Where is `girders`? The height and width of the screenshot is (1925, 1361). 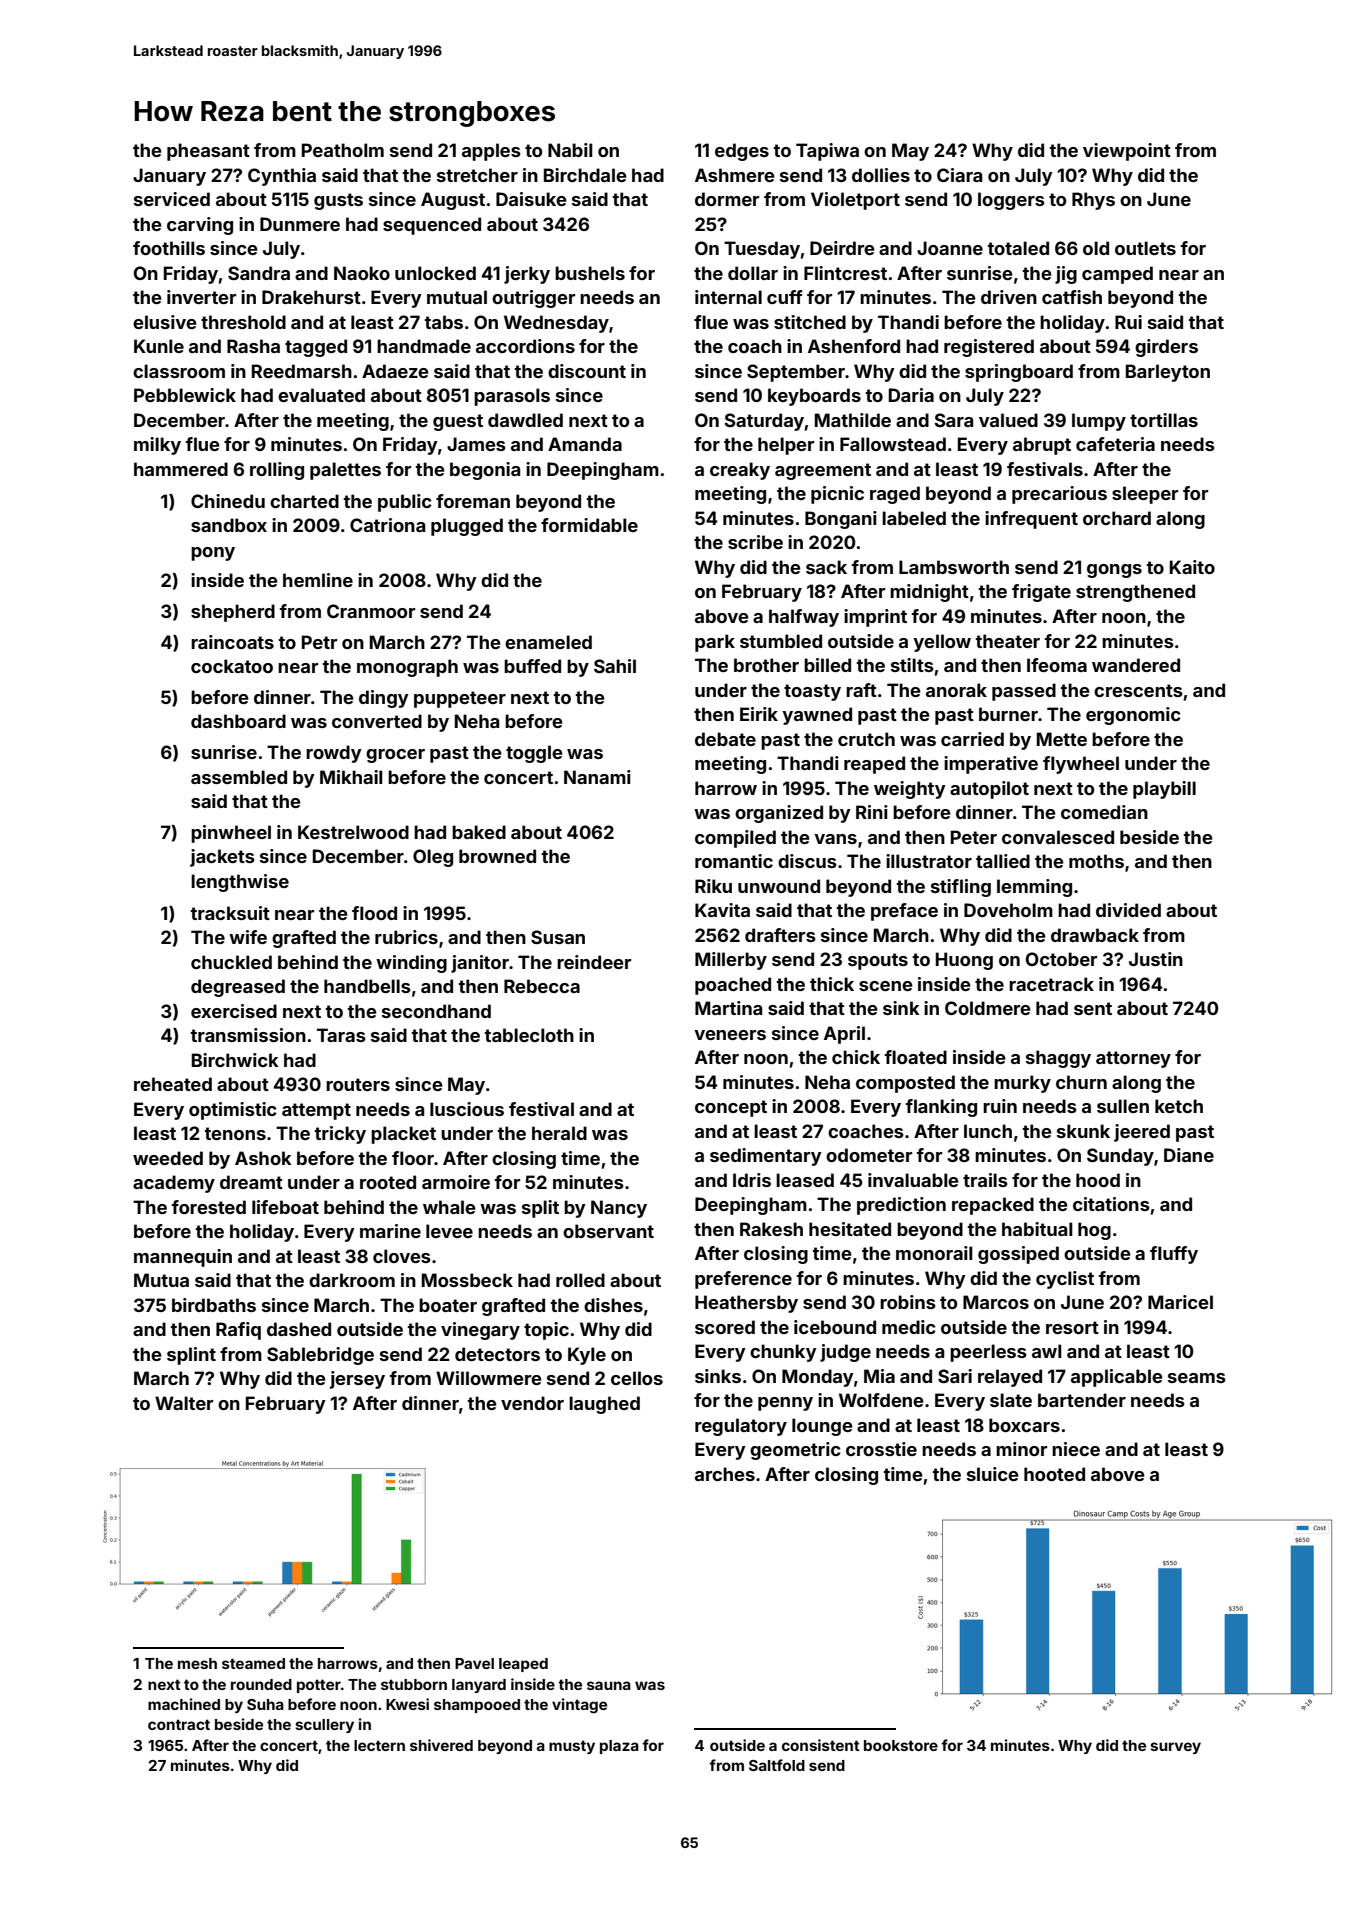
girders is located at coordinates (1166, 348).
